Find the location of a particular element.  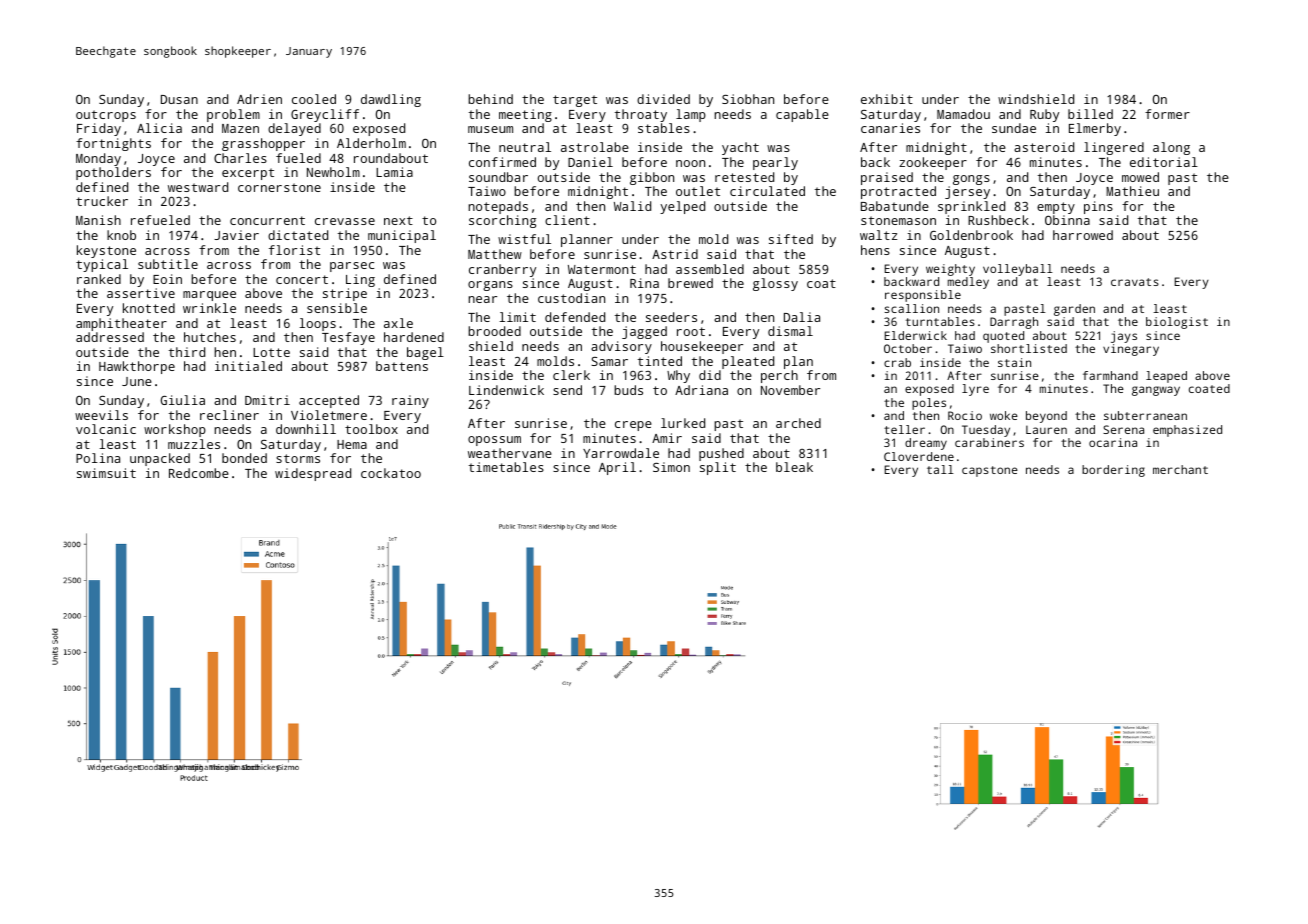

Siobhan is located at coordinates (748, 99).
